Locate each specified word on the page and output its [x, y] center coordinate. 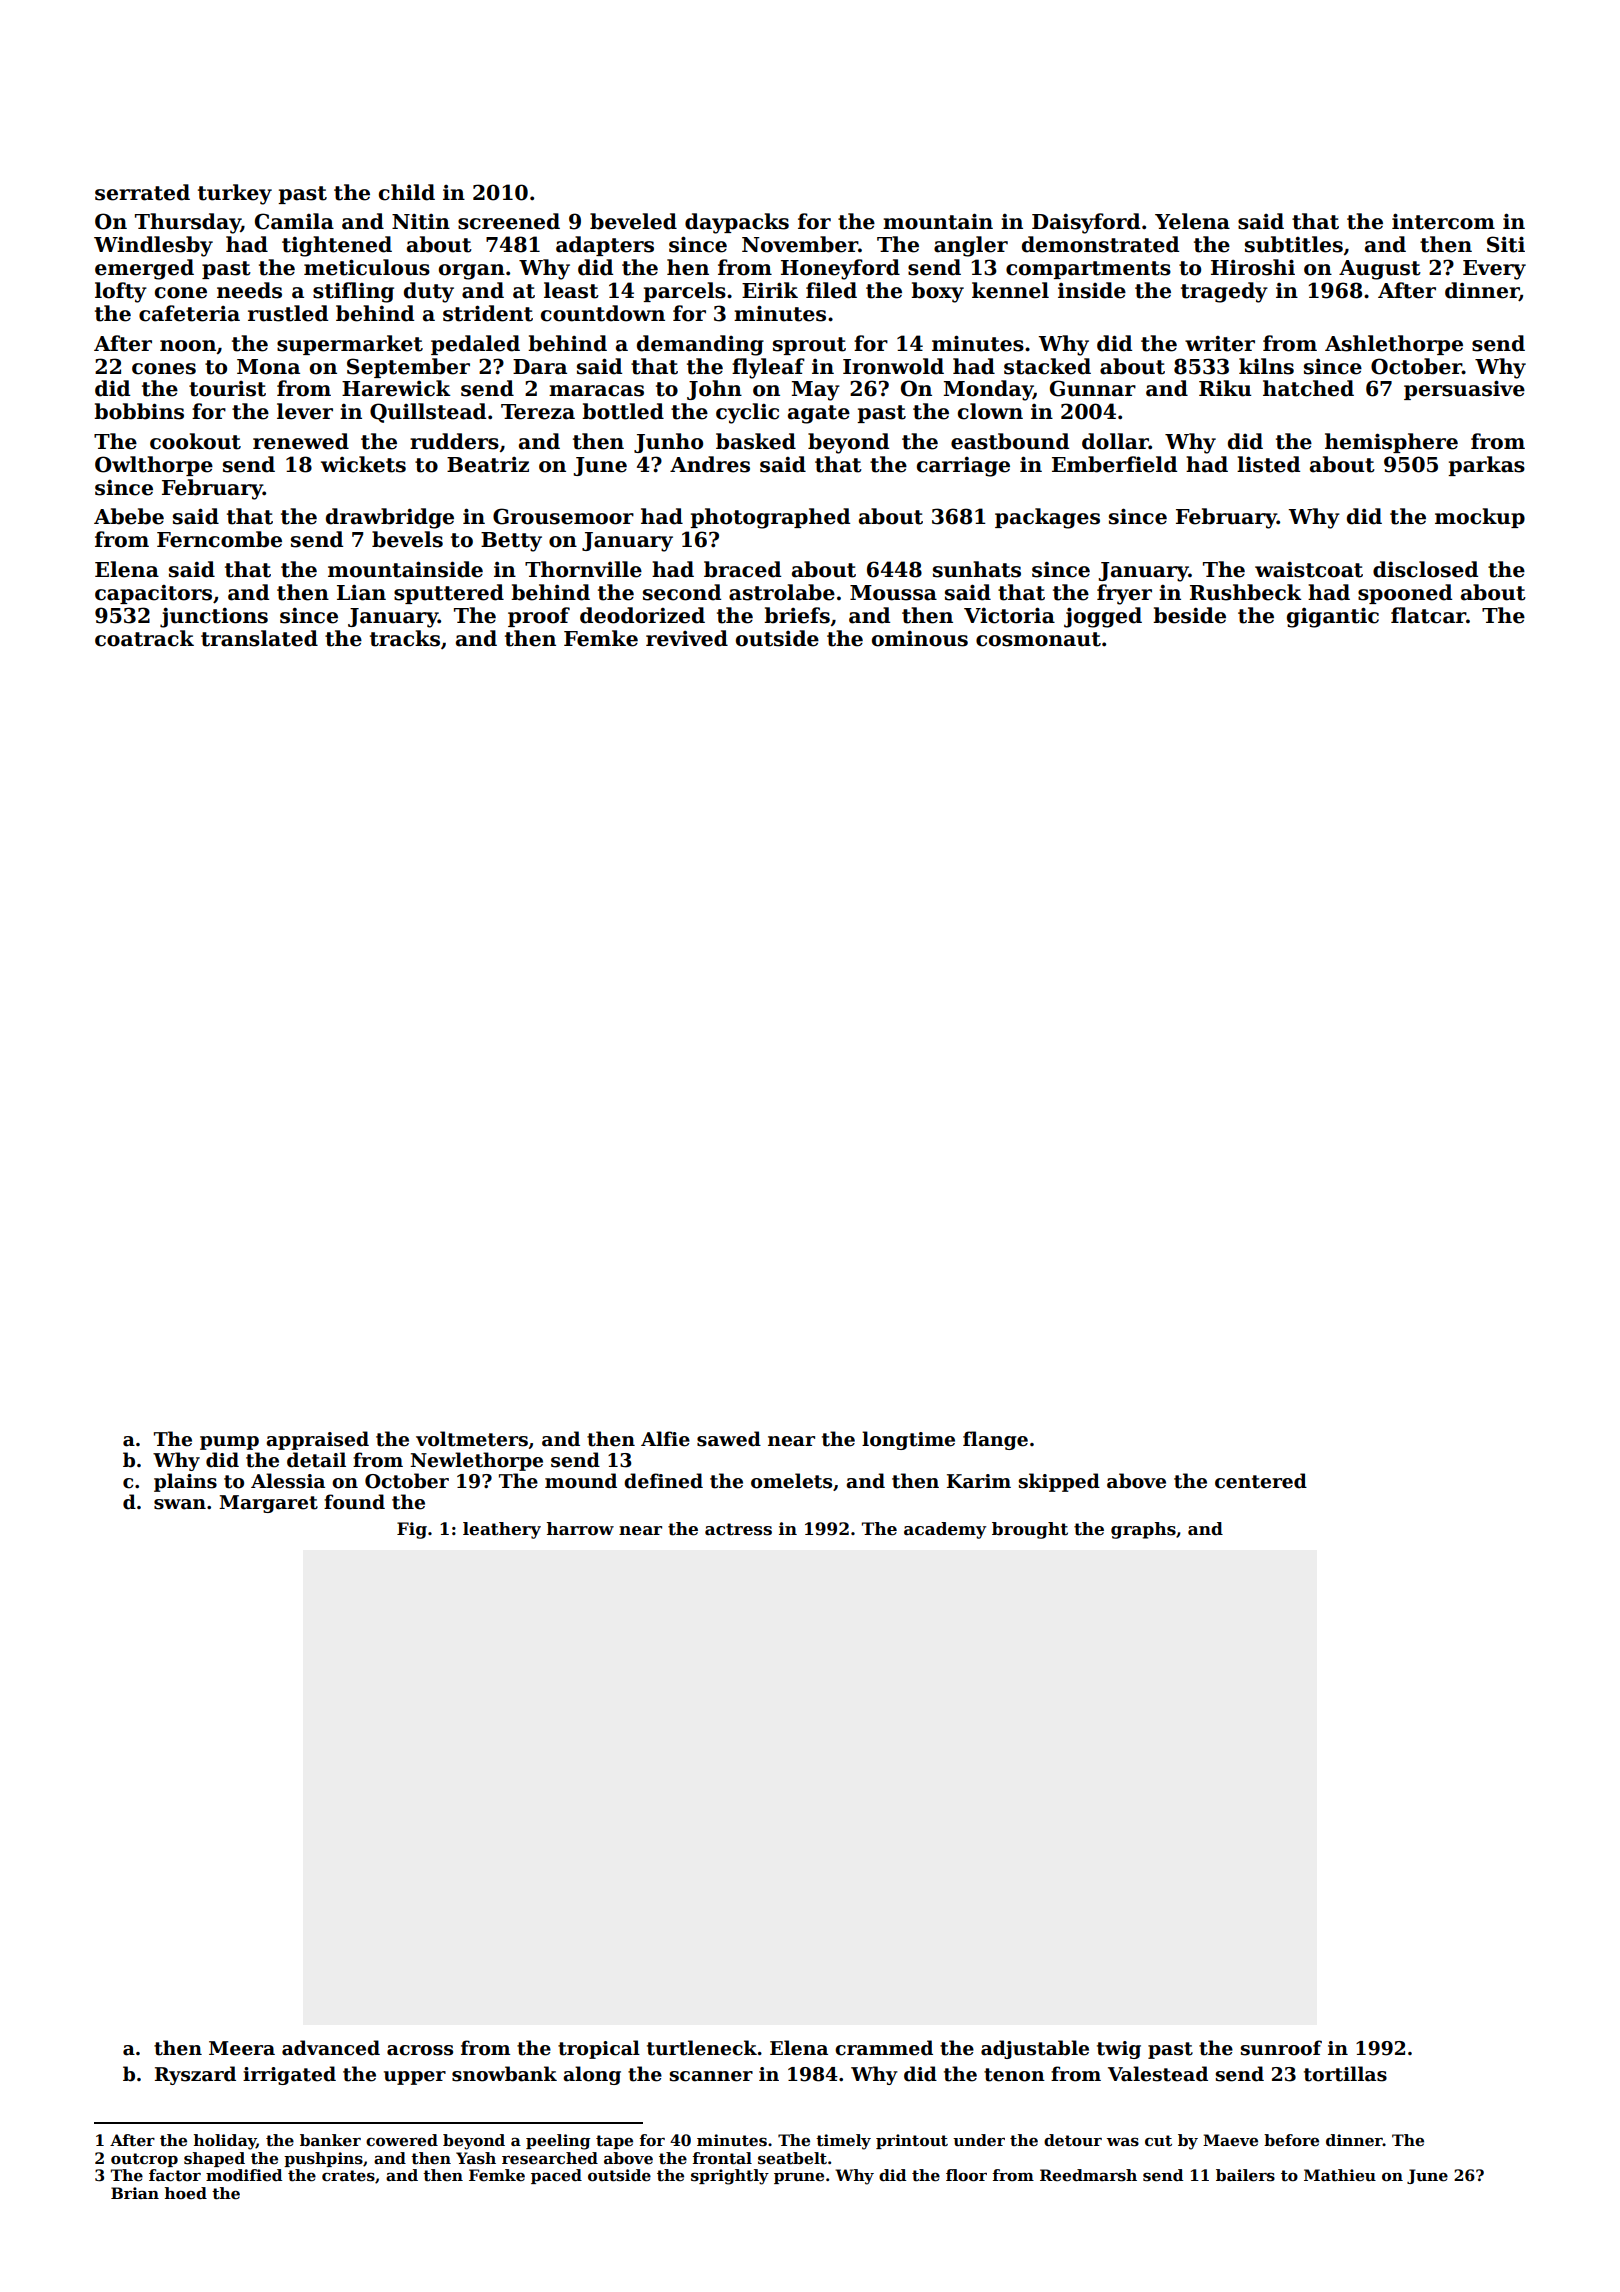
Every [1494, 270]
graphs [1143, 1530]
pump [229, 1443]
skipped [1059, 1482]
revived [687, 638]
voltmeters [472, 1439]
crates [348, 2176]
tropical [599, 2049]
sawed [729, 1439]
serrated [142, 192]
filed [831, 290]
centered [1261, 1481]
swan [180, 1504]
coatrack [144, 638]
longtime [908, 1440]
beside [1189, 615]
